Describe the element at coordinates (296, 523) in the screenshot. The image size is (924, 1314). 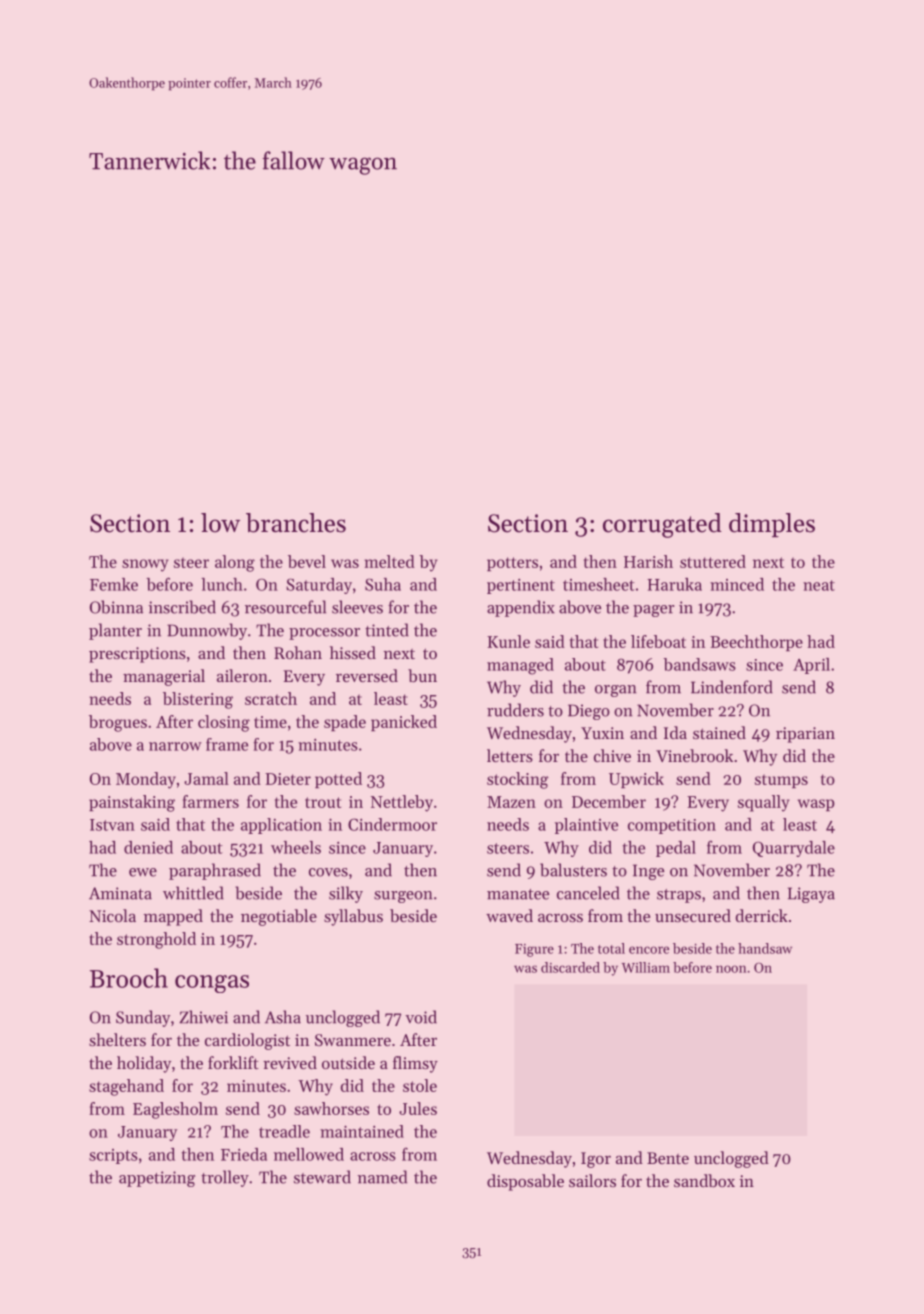
I see `branches` at that location.
